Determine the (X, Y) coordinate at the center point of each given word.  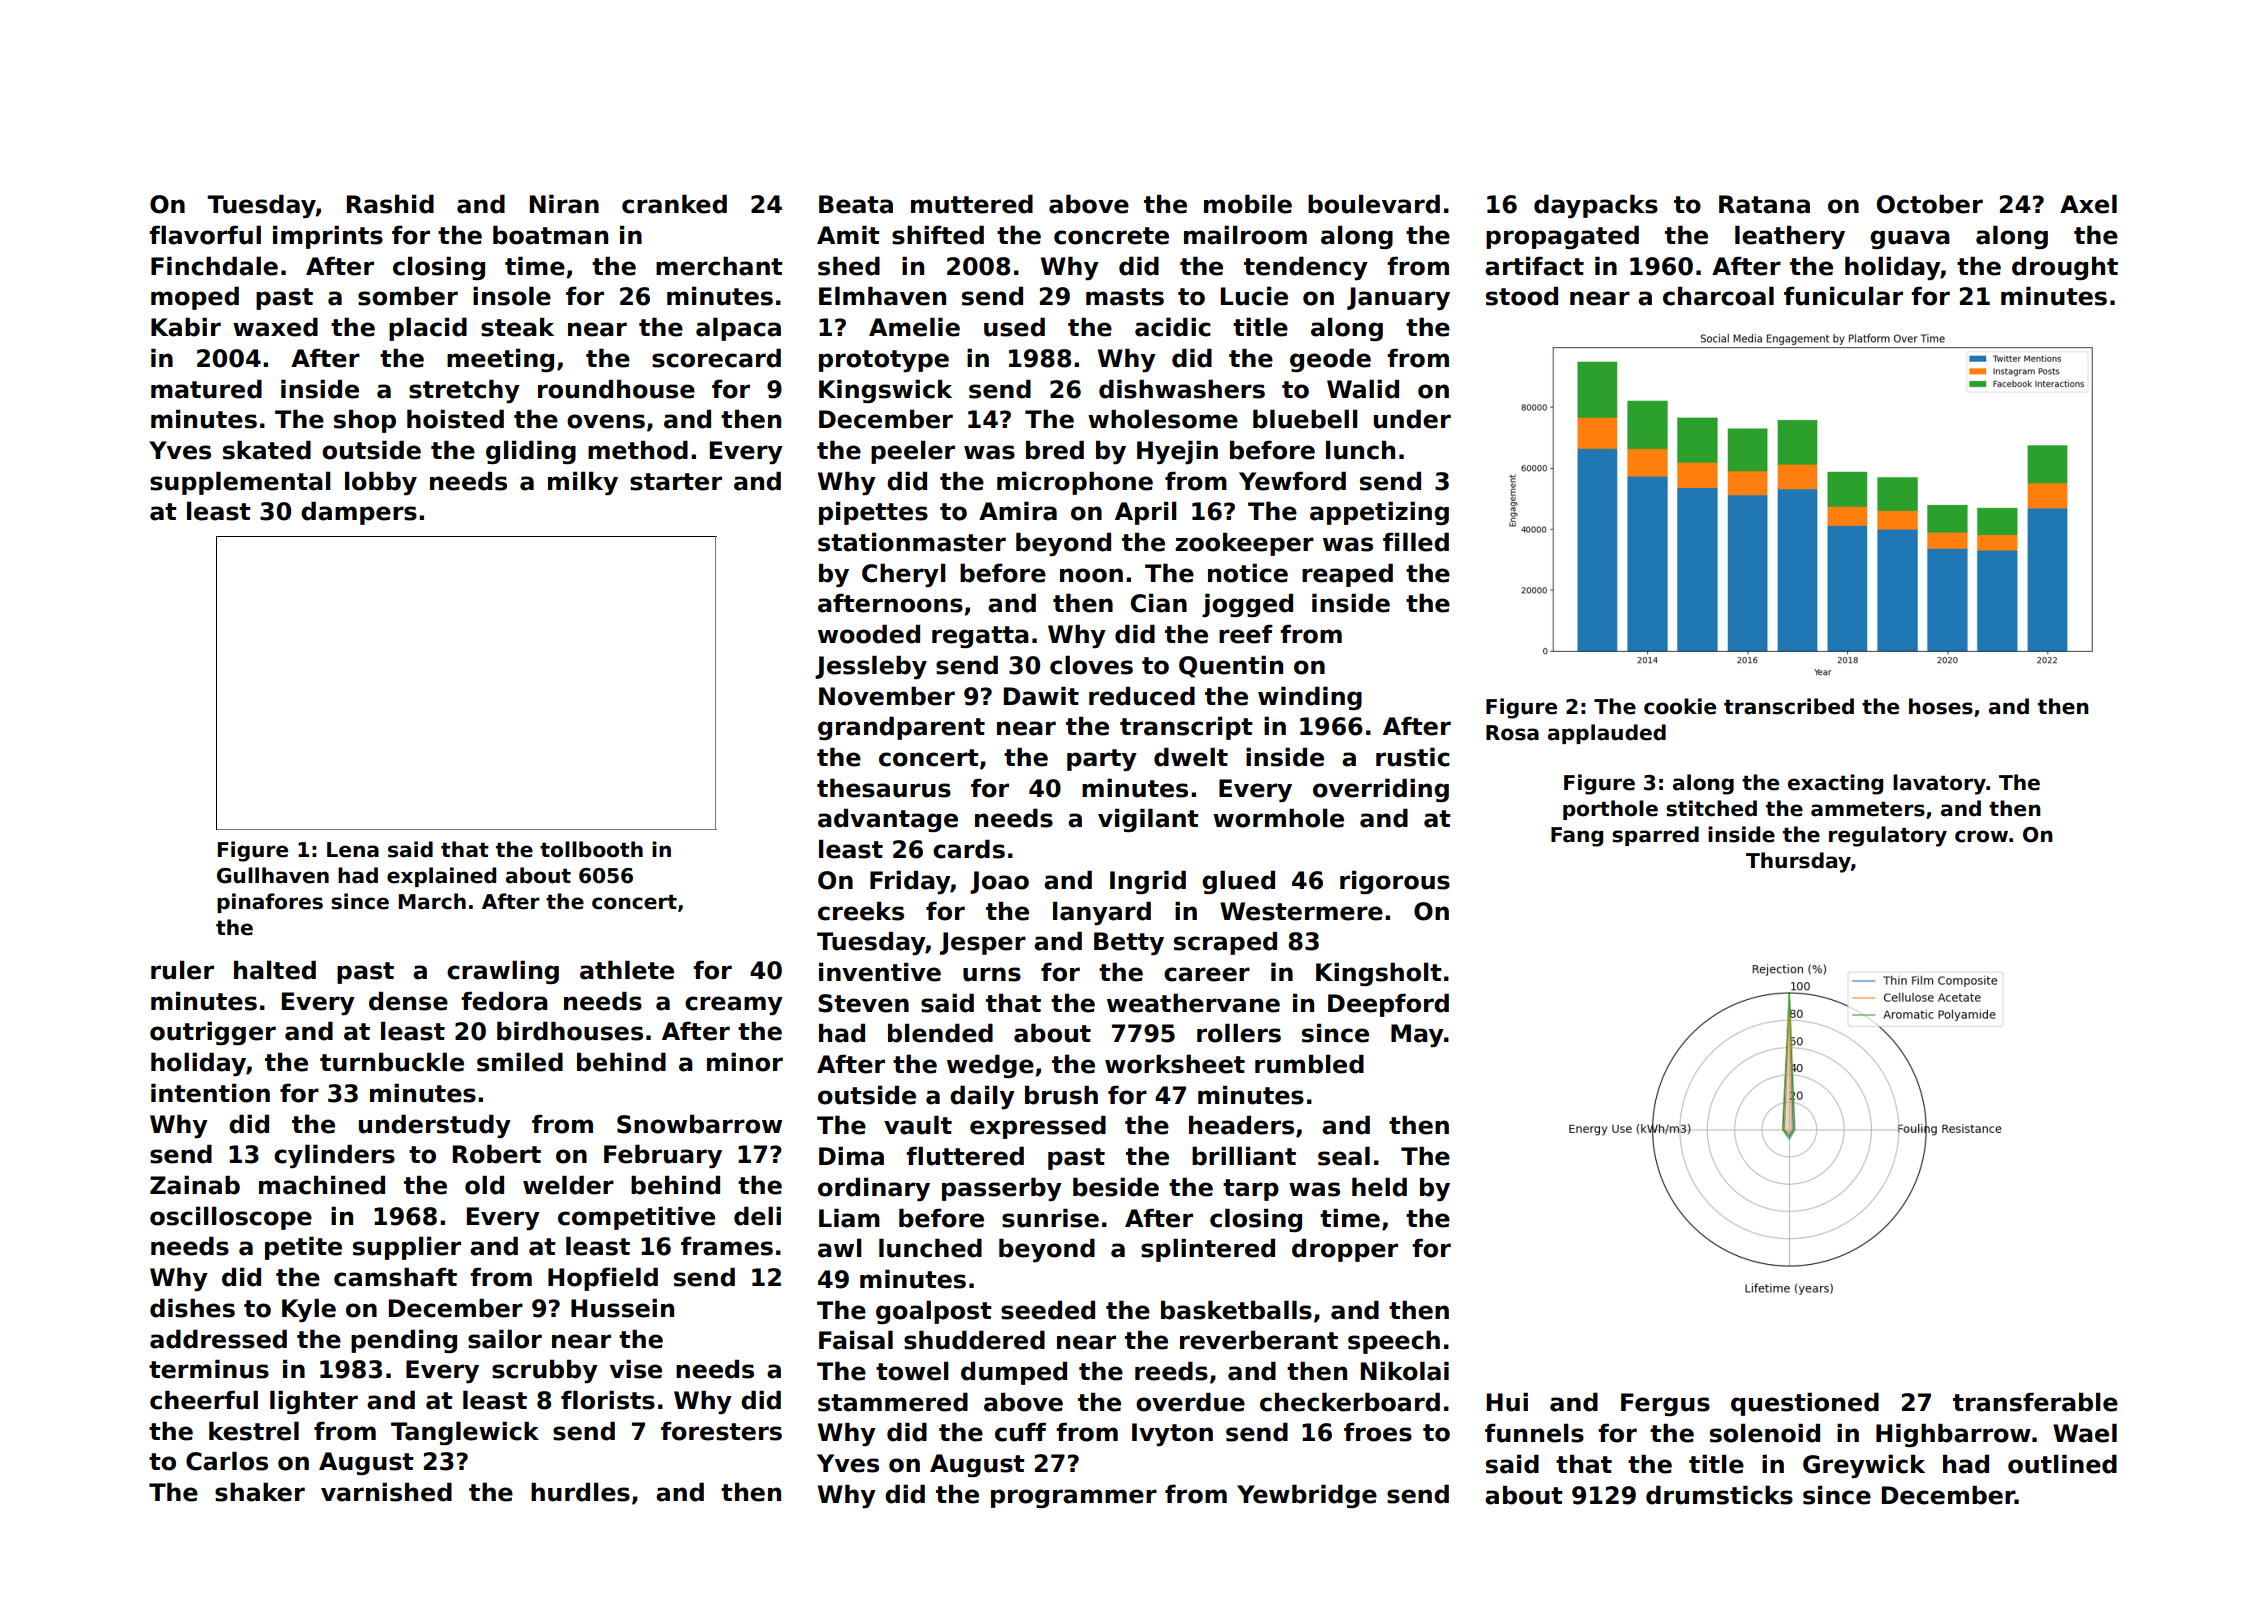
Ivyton (1172, 1434)
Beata (856, 204)
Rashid (390, 204)
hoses (1941, 706)
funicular (1843, 296)
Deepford (1388, 1005)
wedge (990, 1066)
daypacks (1596, 206)
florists (608, 1400)
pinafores (270, 903)
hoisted (455, 419)
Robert (497, 1154)
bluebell (1305, 419)
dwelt (1191, 757)
